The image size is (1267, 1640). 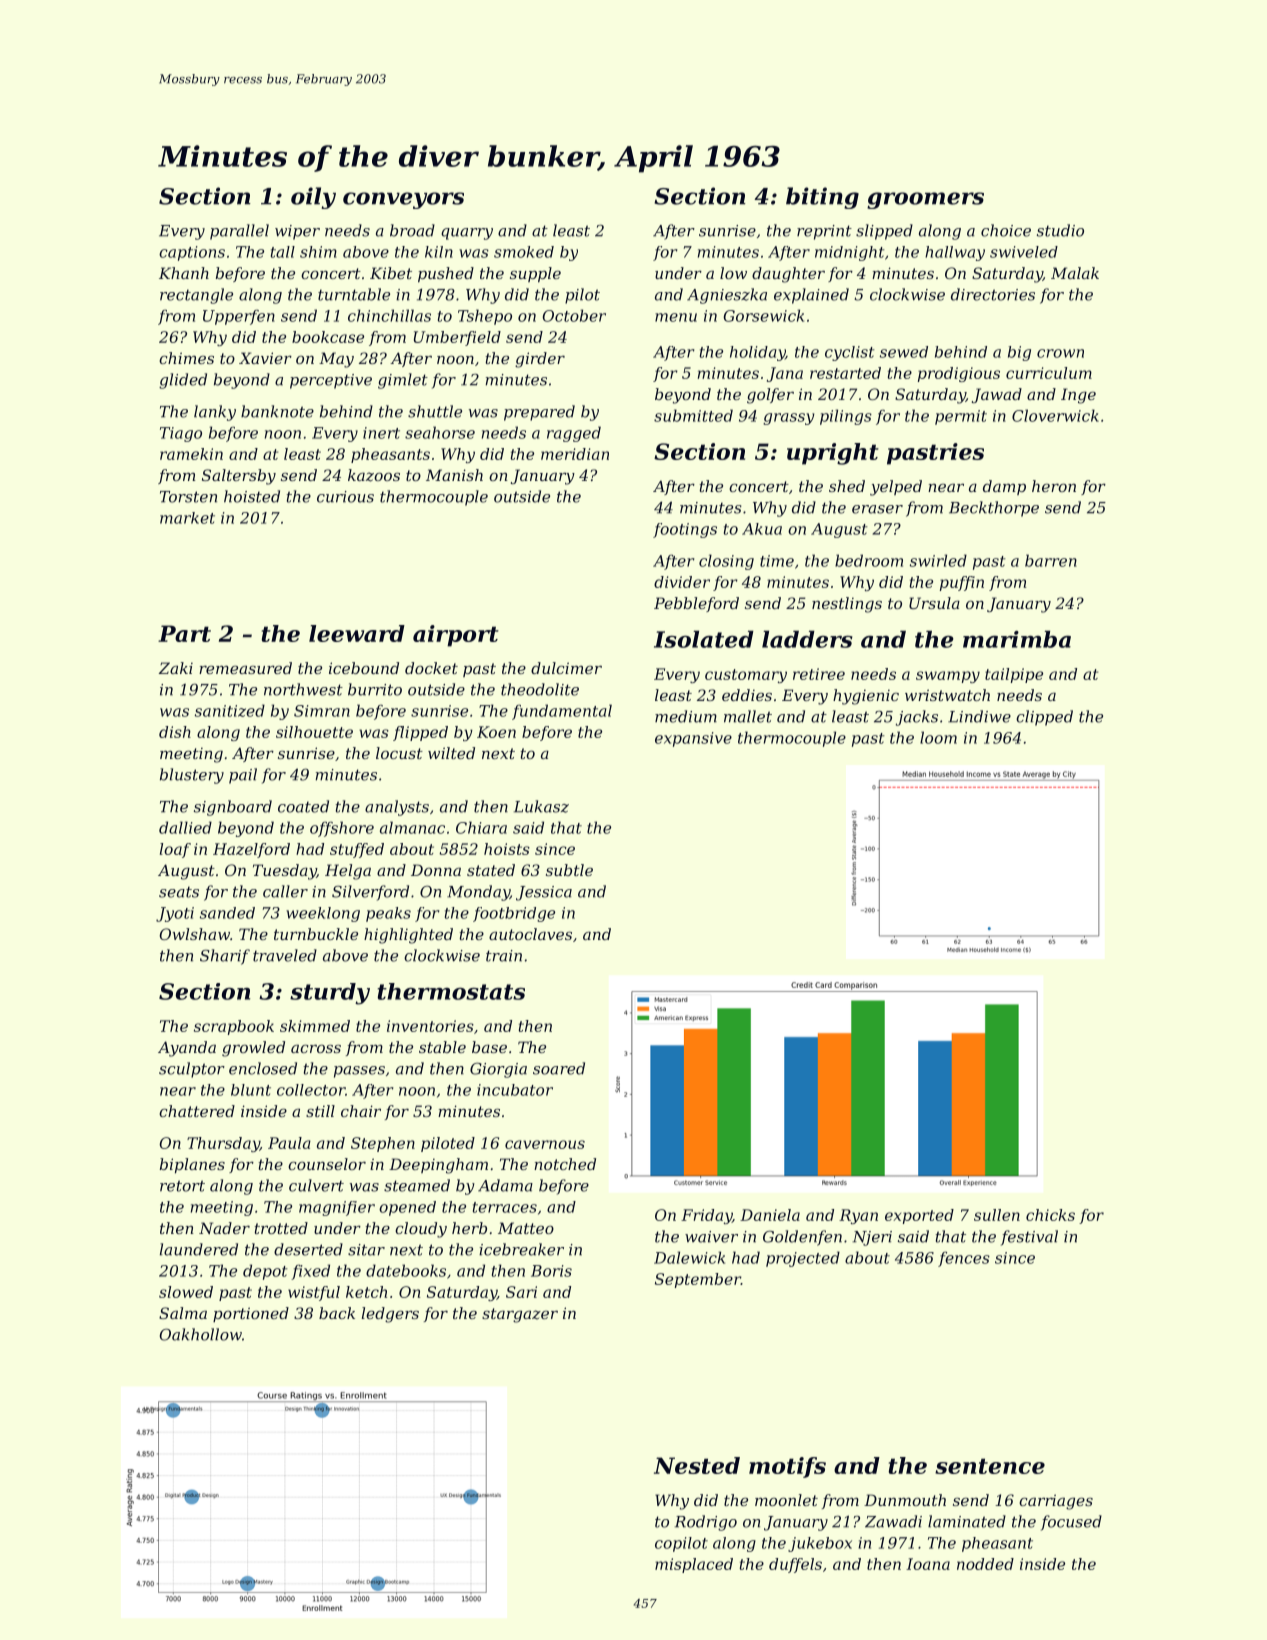 What do you see at coordinates (746, 676) in the screenshot?
I see `customary` at bounding box center [746, 676].
